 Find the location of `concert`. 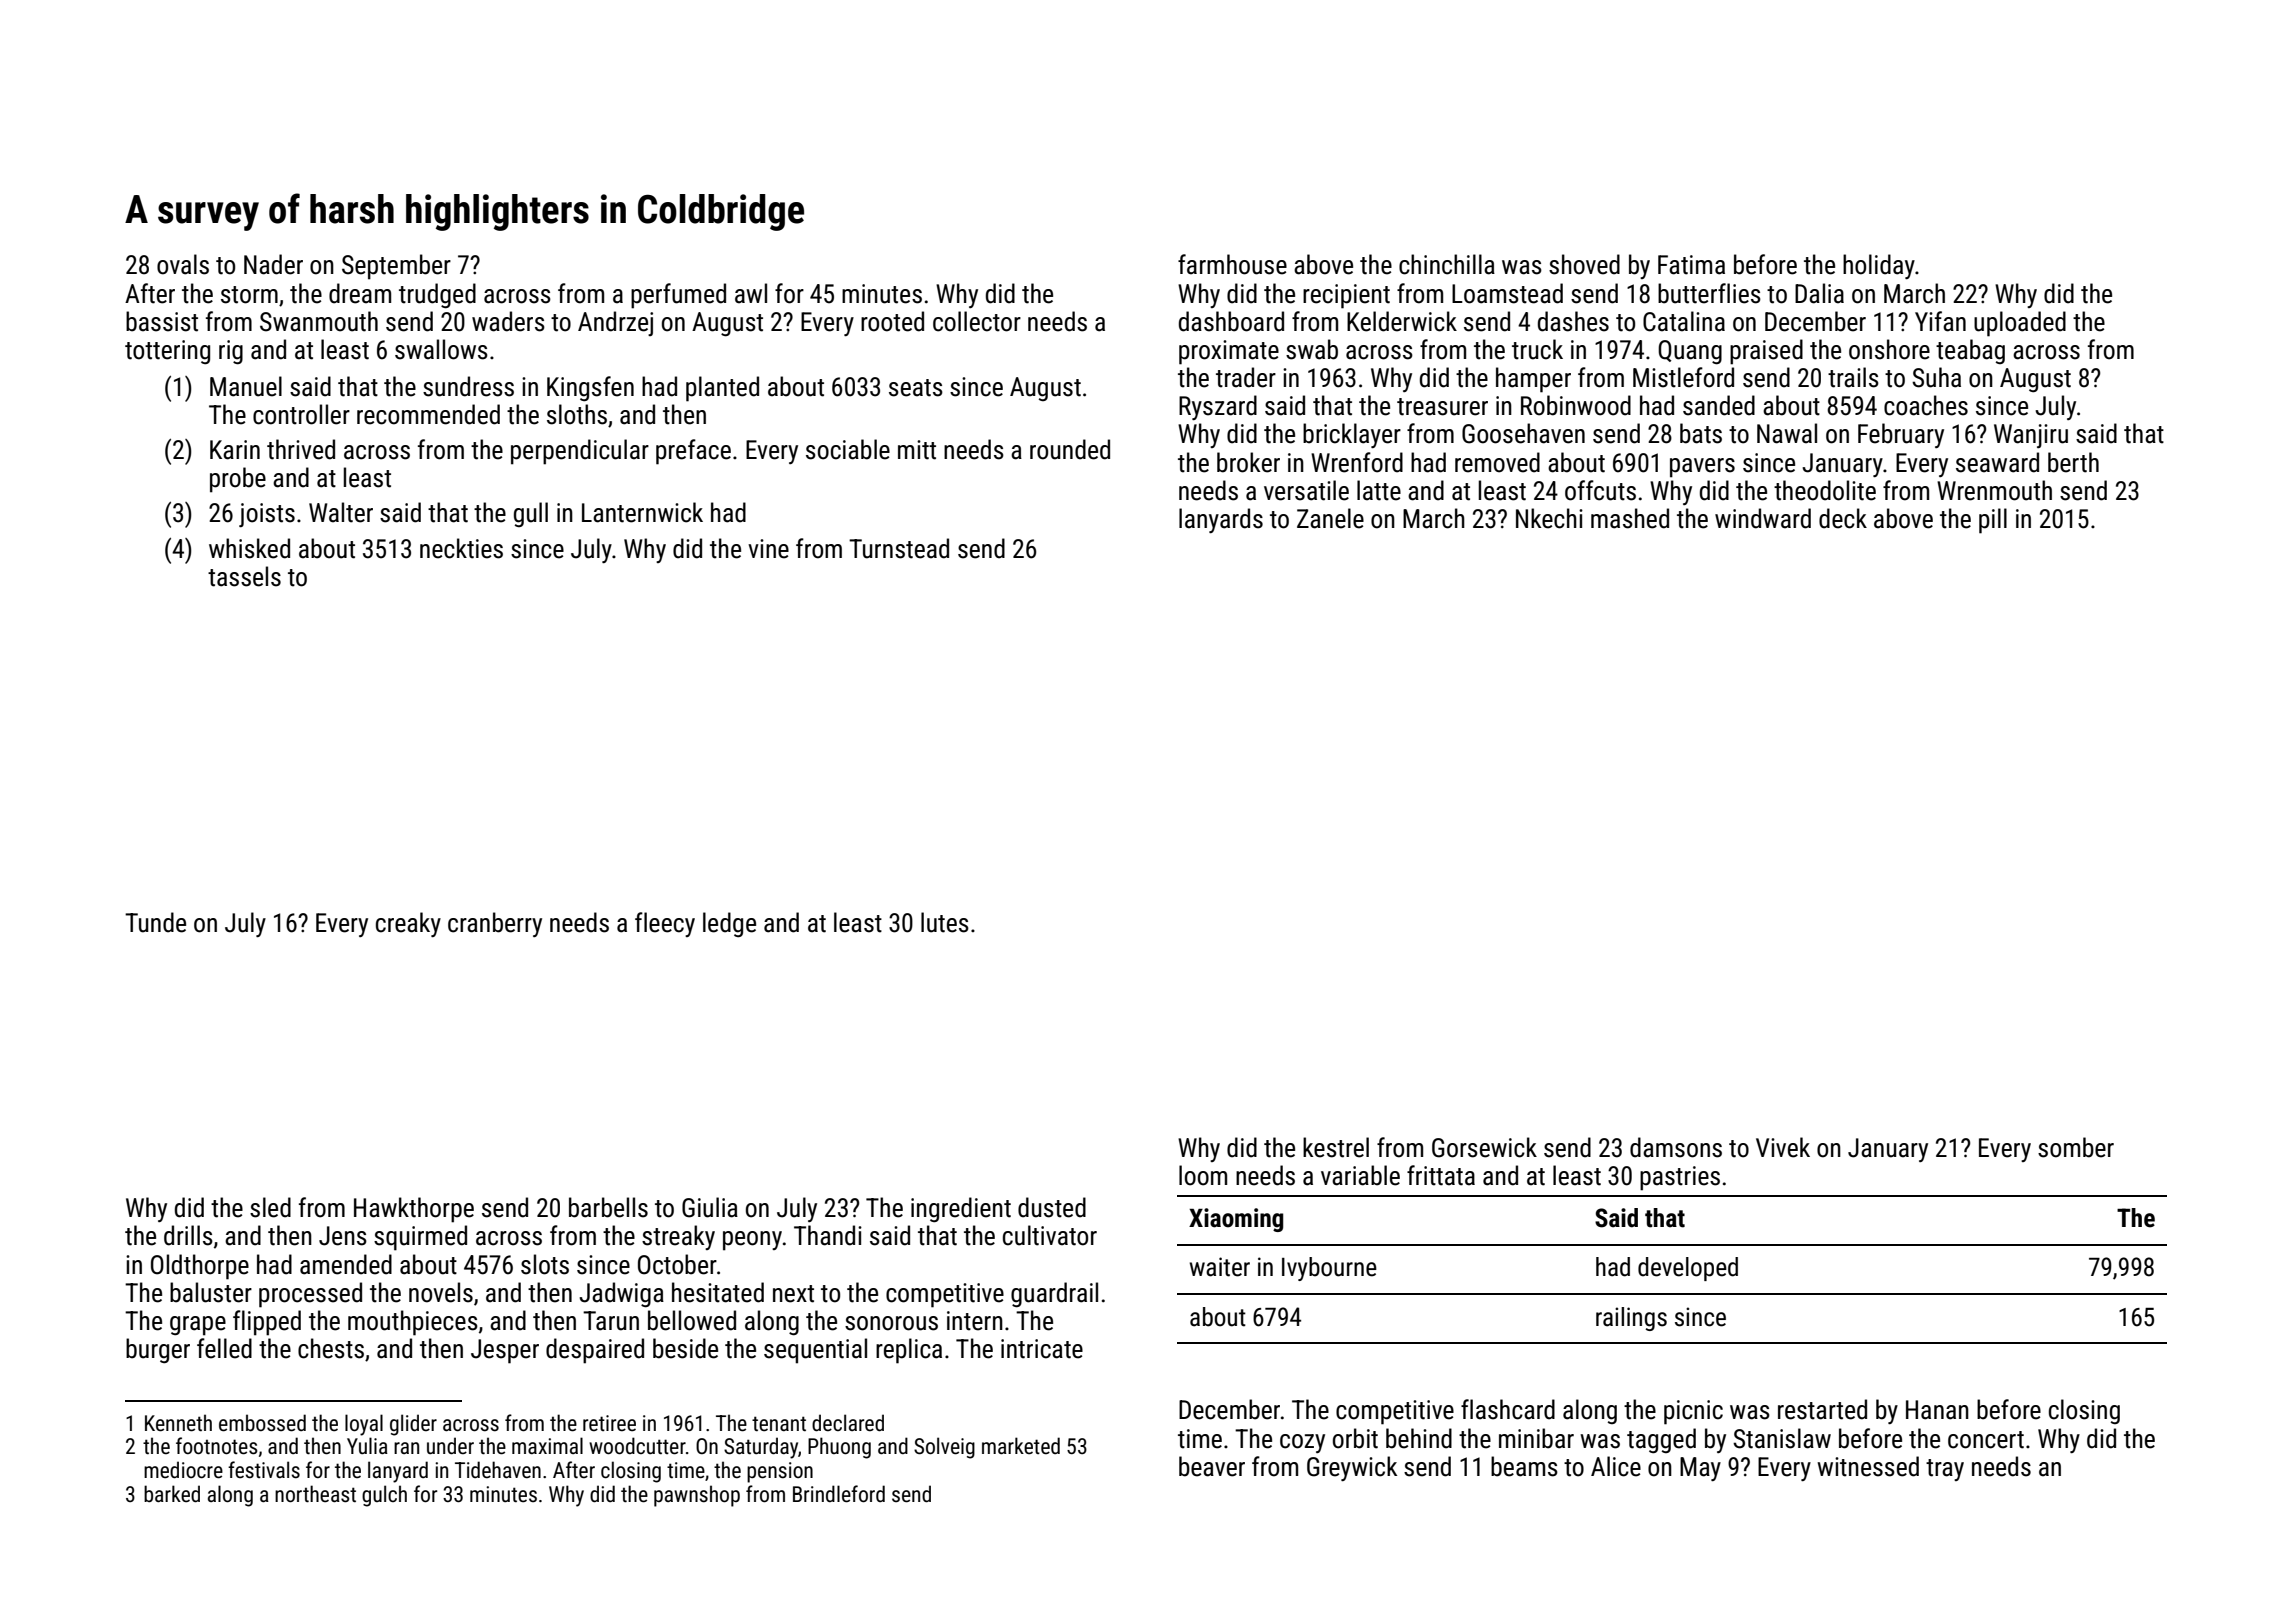

concert is located at coordinates (1986, 1440).
